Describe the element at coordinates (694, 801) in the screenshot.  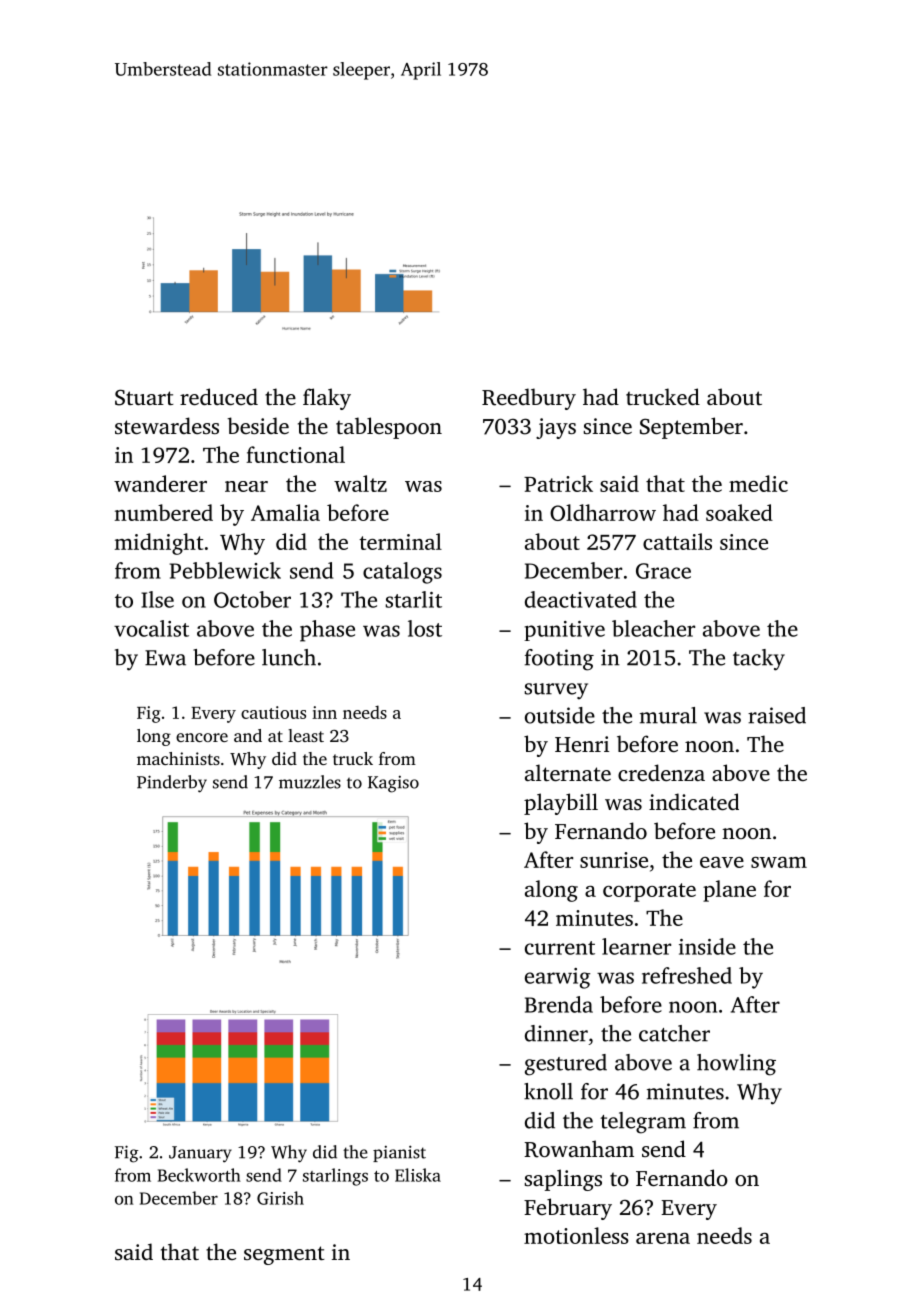
I see `indicated` at that location.
